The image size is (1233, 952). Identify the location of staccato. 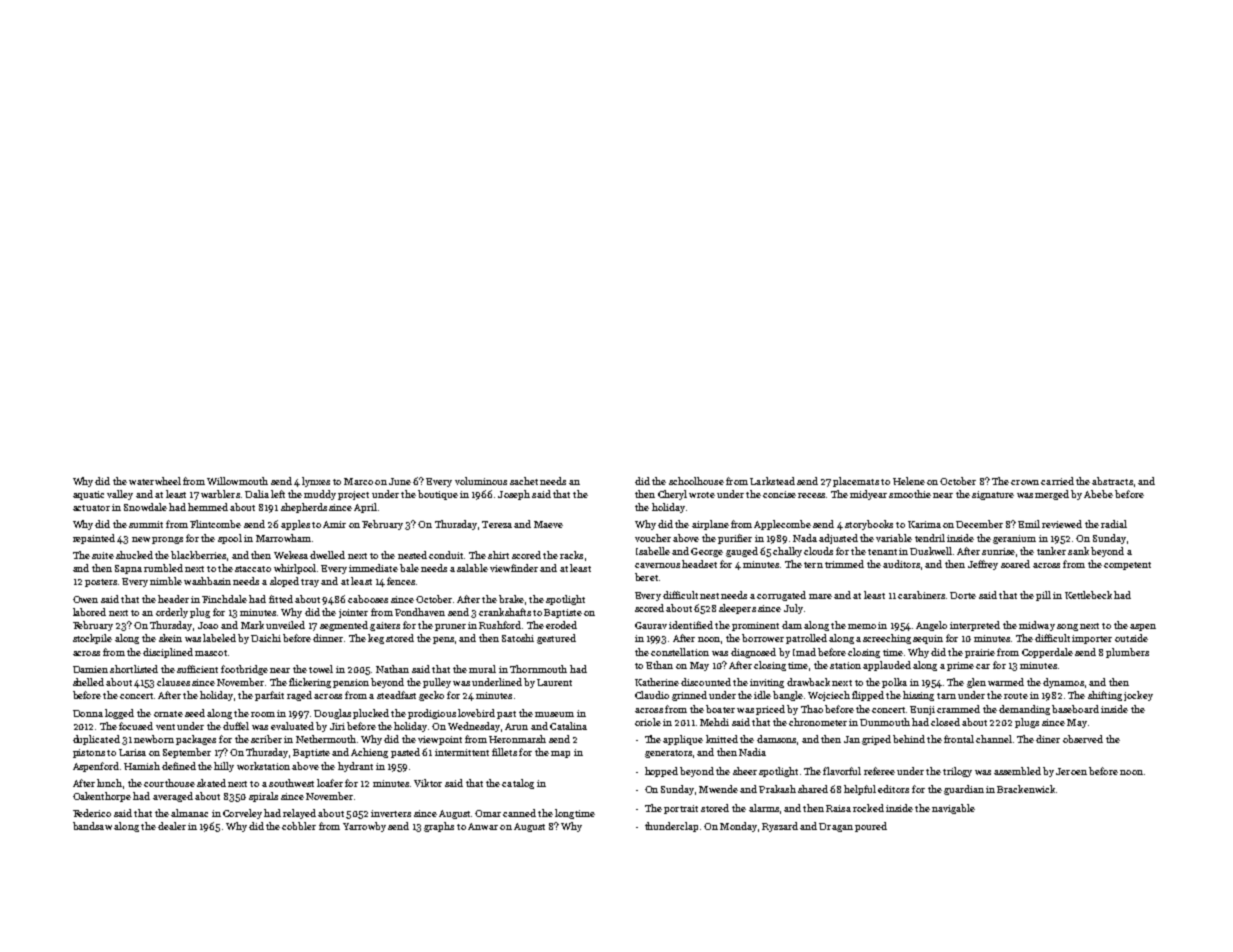
(253, 569).
